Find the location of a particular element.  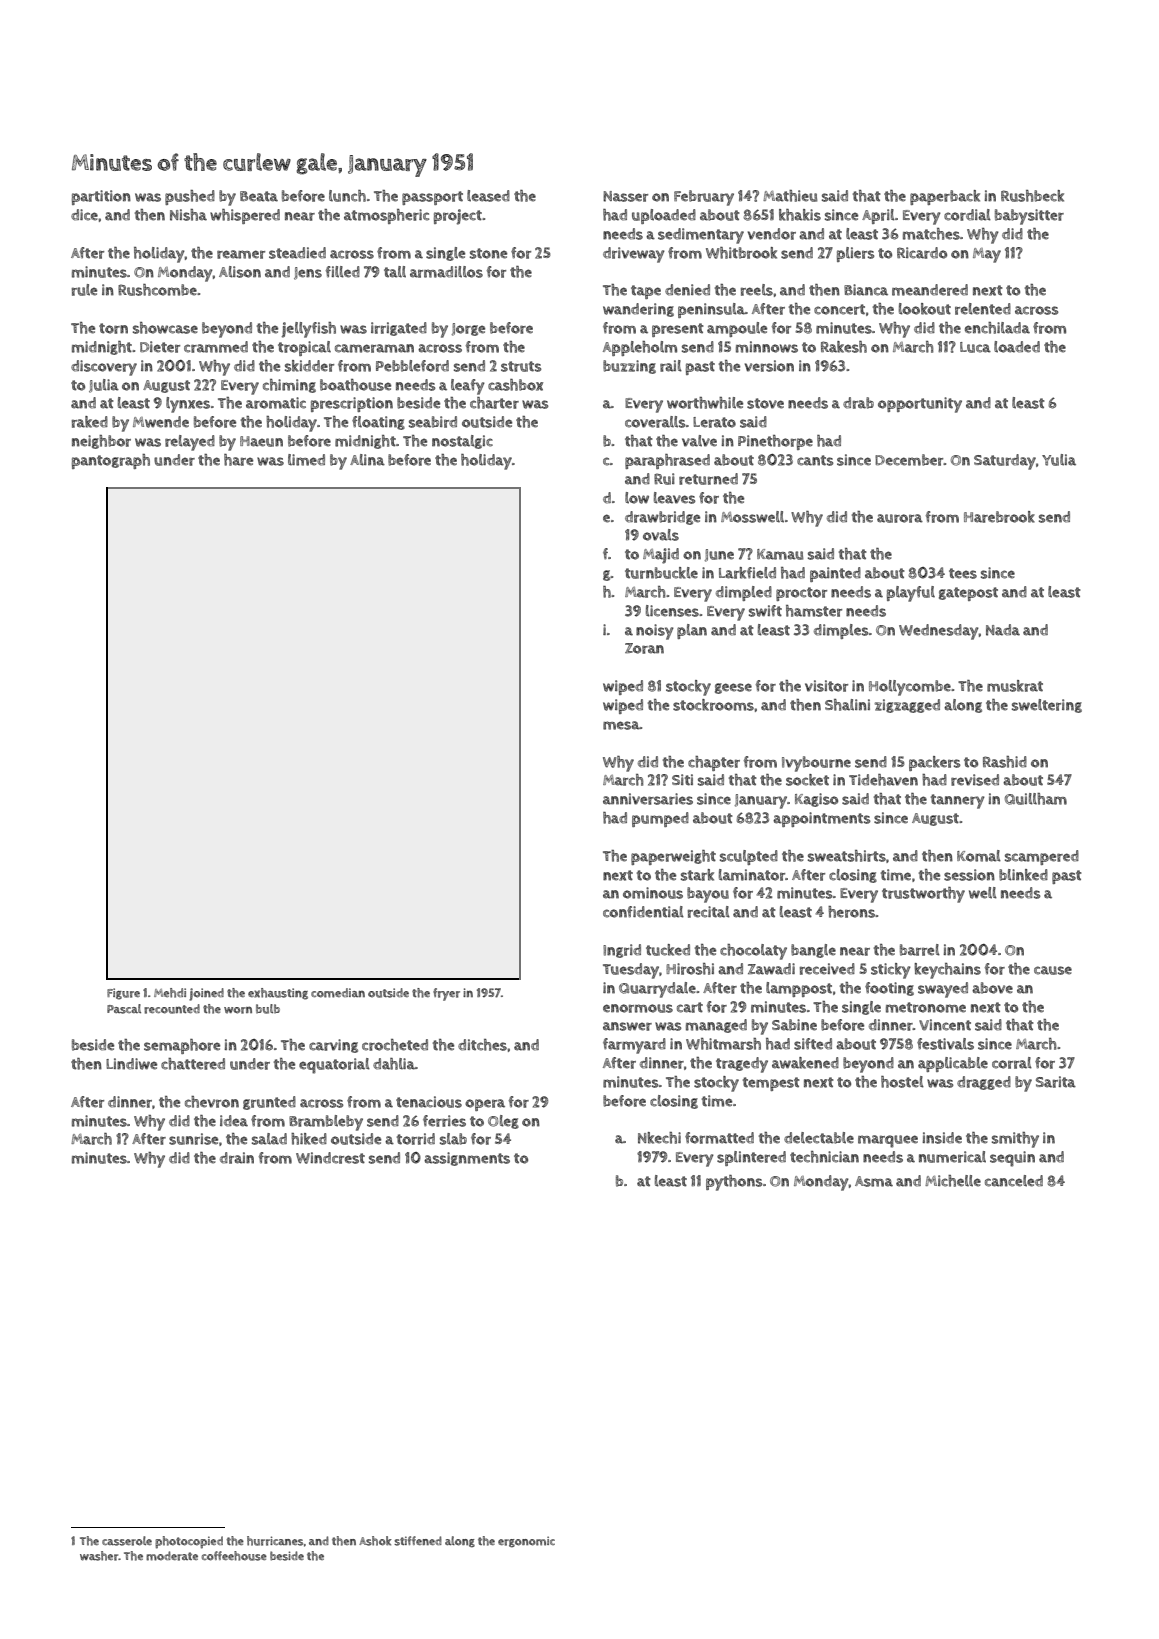

exhausting is located at coordinates (278, 994).
